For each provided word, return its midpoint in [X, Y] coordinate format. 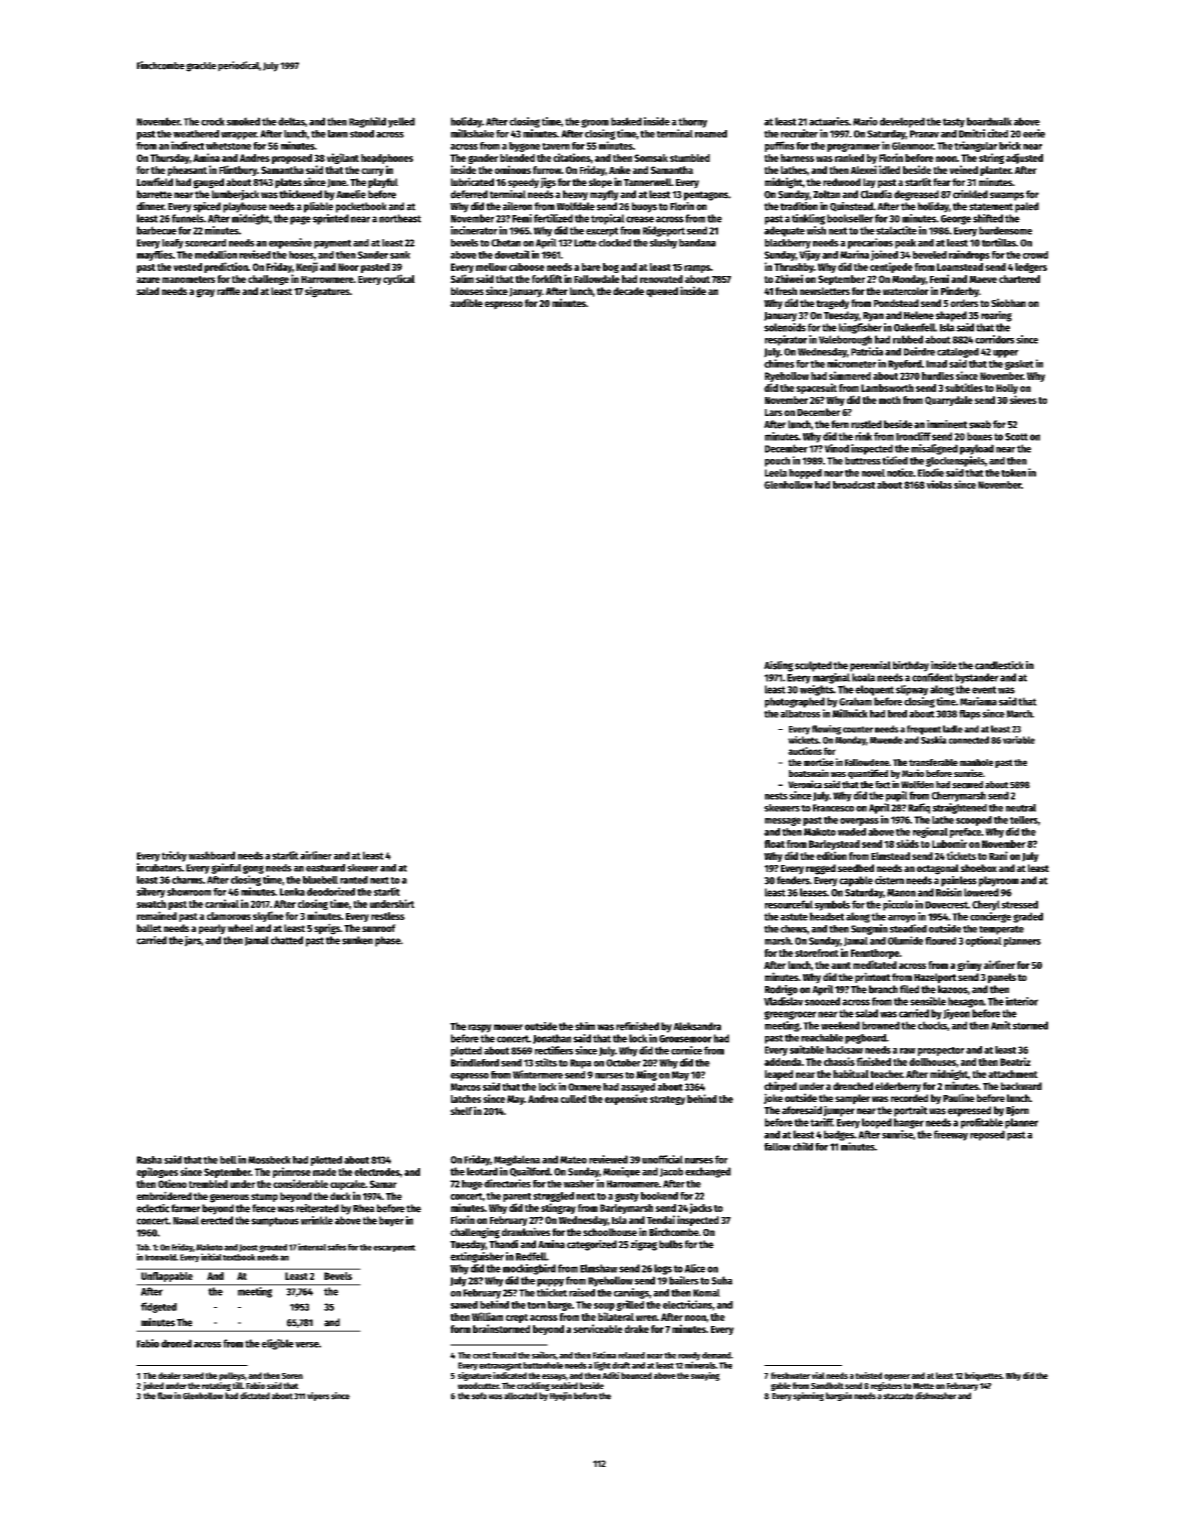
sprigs [327, 929]
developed [902, 122]
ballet [149, 928]
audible [466, 302]
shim [585, 1026]
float [774, 844]
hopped [805, 474]
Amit [1001, 1025]
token [1013, 473]
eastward [325, 868]
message [783, 821]
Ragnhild [367, 122]
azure [148, 280]
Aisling [778, 666]
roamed [711, 134]
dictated [255, 1396]
